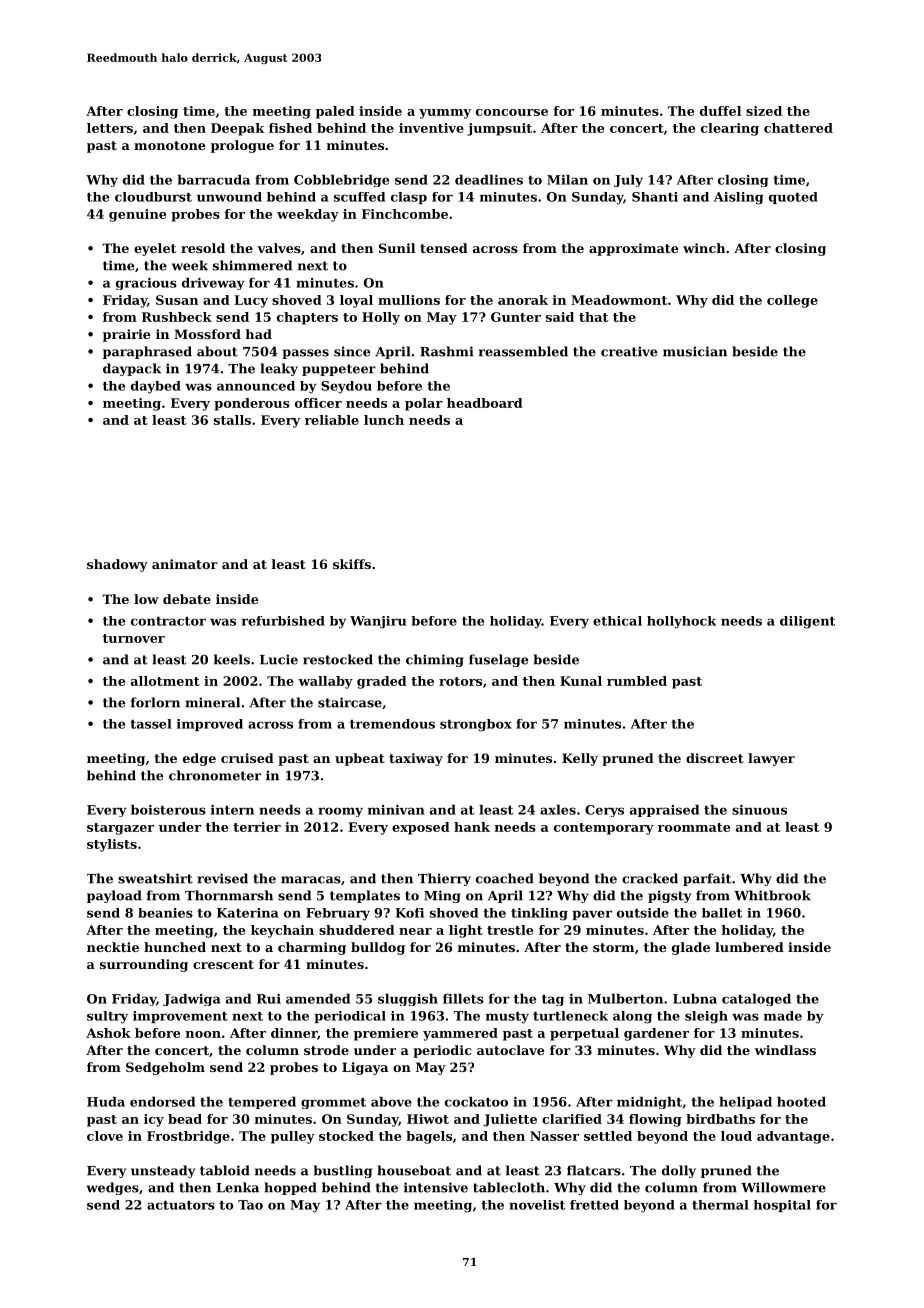 Image resolution: width=924 pixels, height=1308 pixels. What do you see at coordinates (505, 878) in the image?
I see `coached` at bounding box center [505, 878].
